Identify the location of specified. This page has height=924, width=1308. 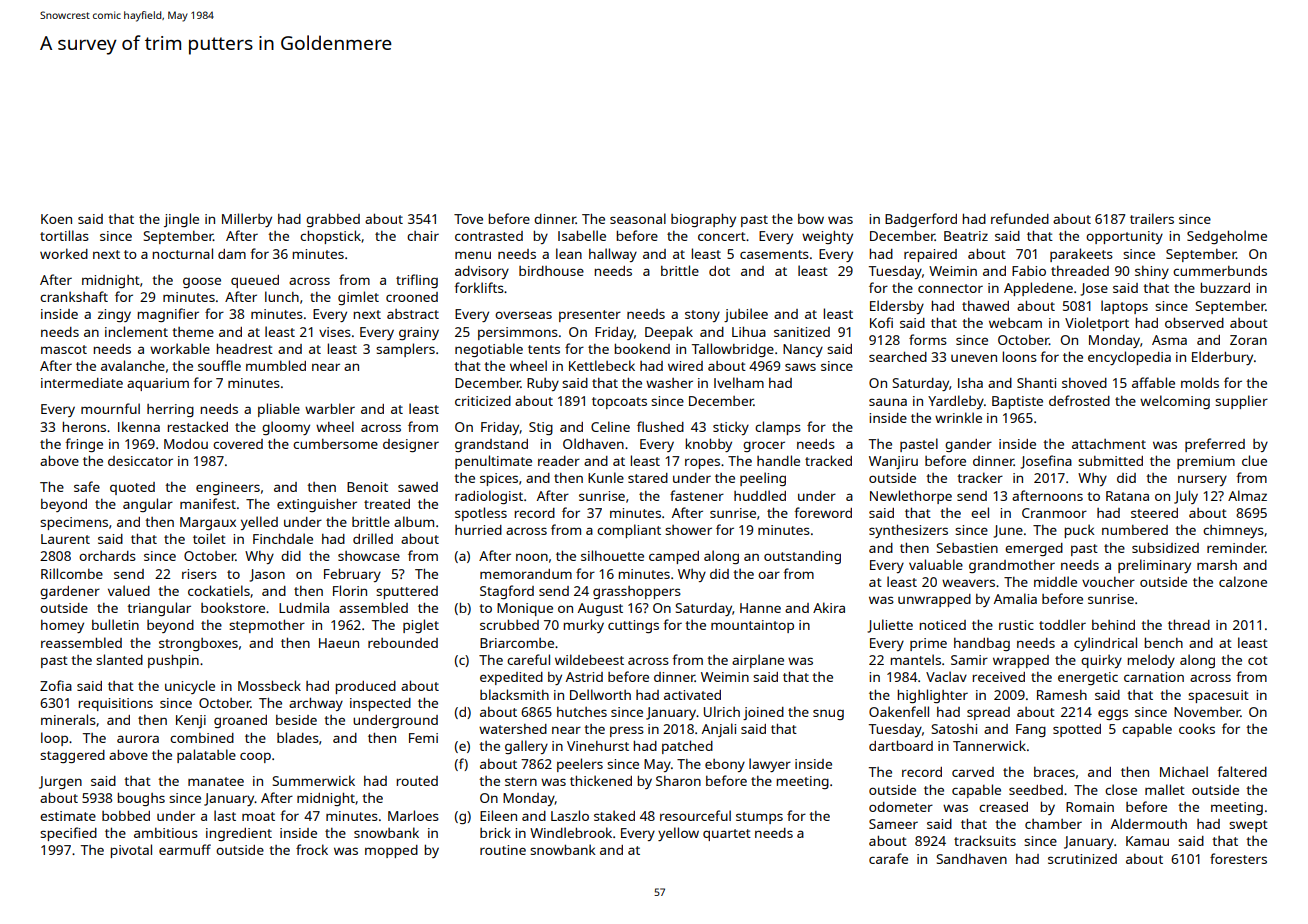
(68, 834).
